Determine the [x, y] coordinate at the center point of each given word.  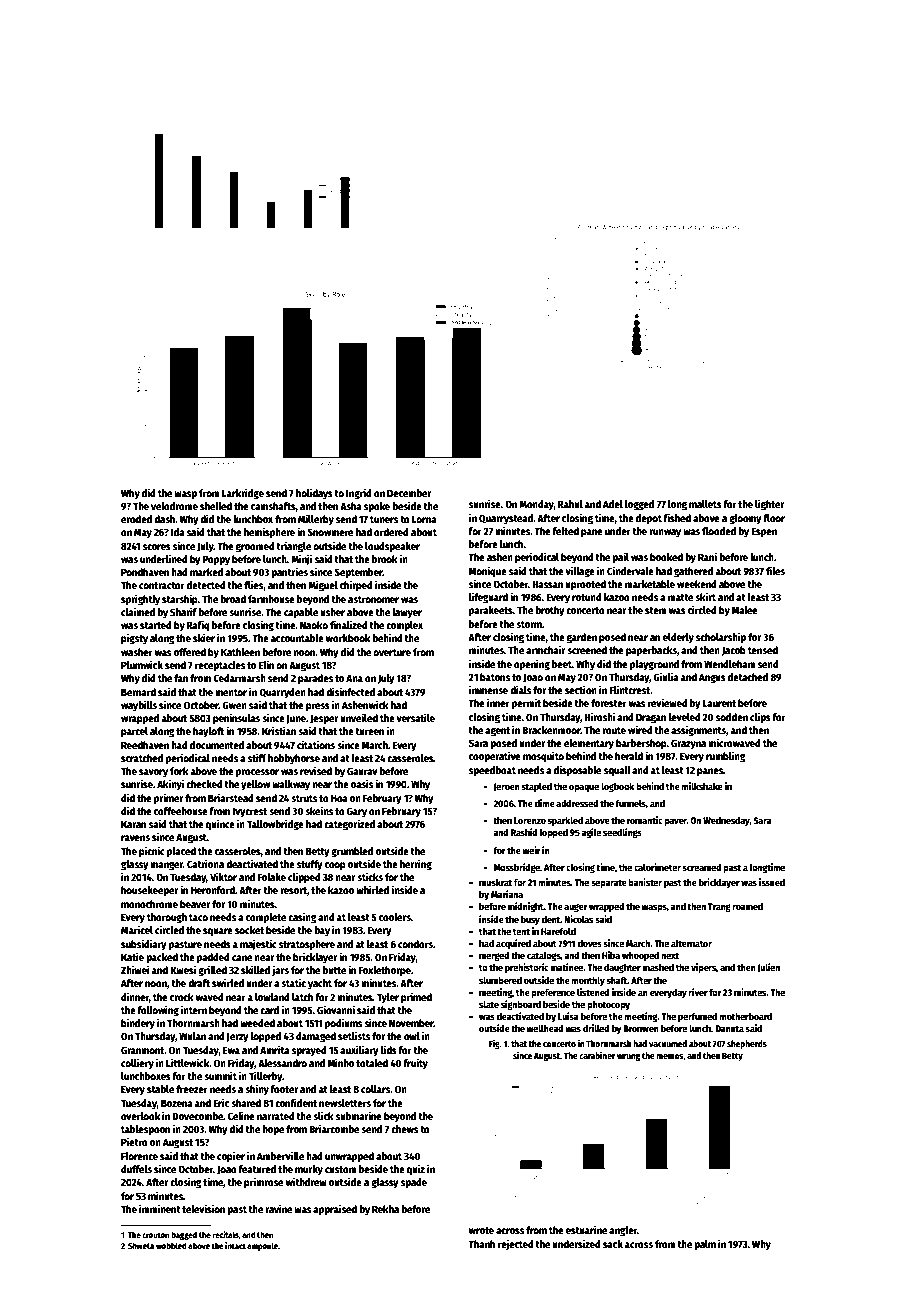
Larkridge [243, 494]
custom [341, 1169]
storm [529, 624]
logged [639, 505]
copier [231, 1156]
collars [375, 1089]
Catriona [205, 863]
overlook [140, 1116]
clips [760, 717]
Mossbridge [517, 868]
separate [609, 883]
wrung [628, 1057]
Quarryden [282, 693]
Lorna [424, 519]
